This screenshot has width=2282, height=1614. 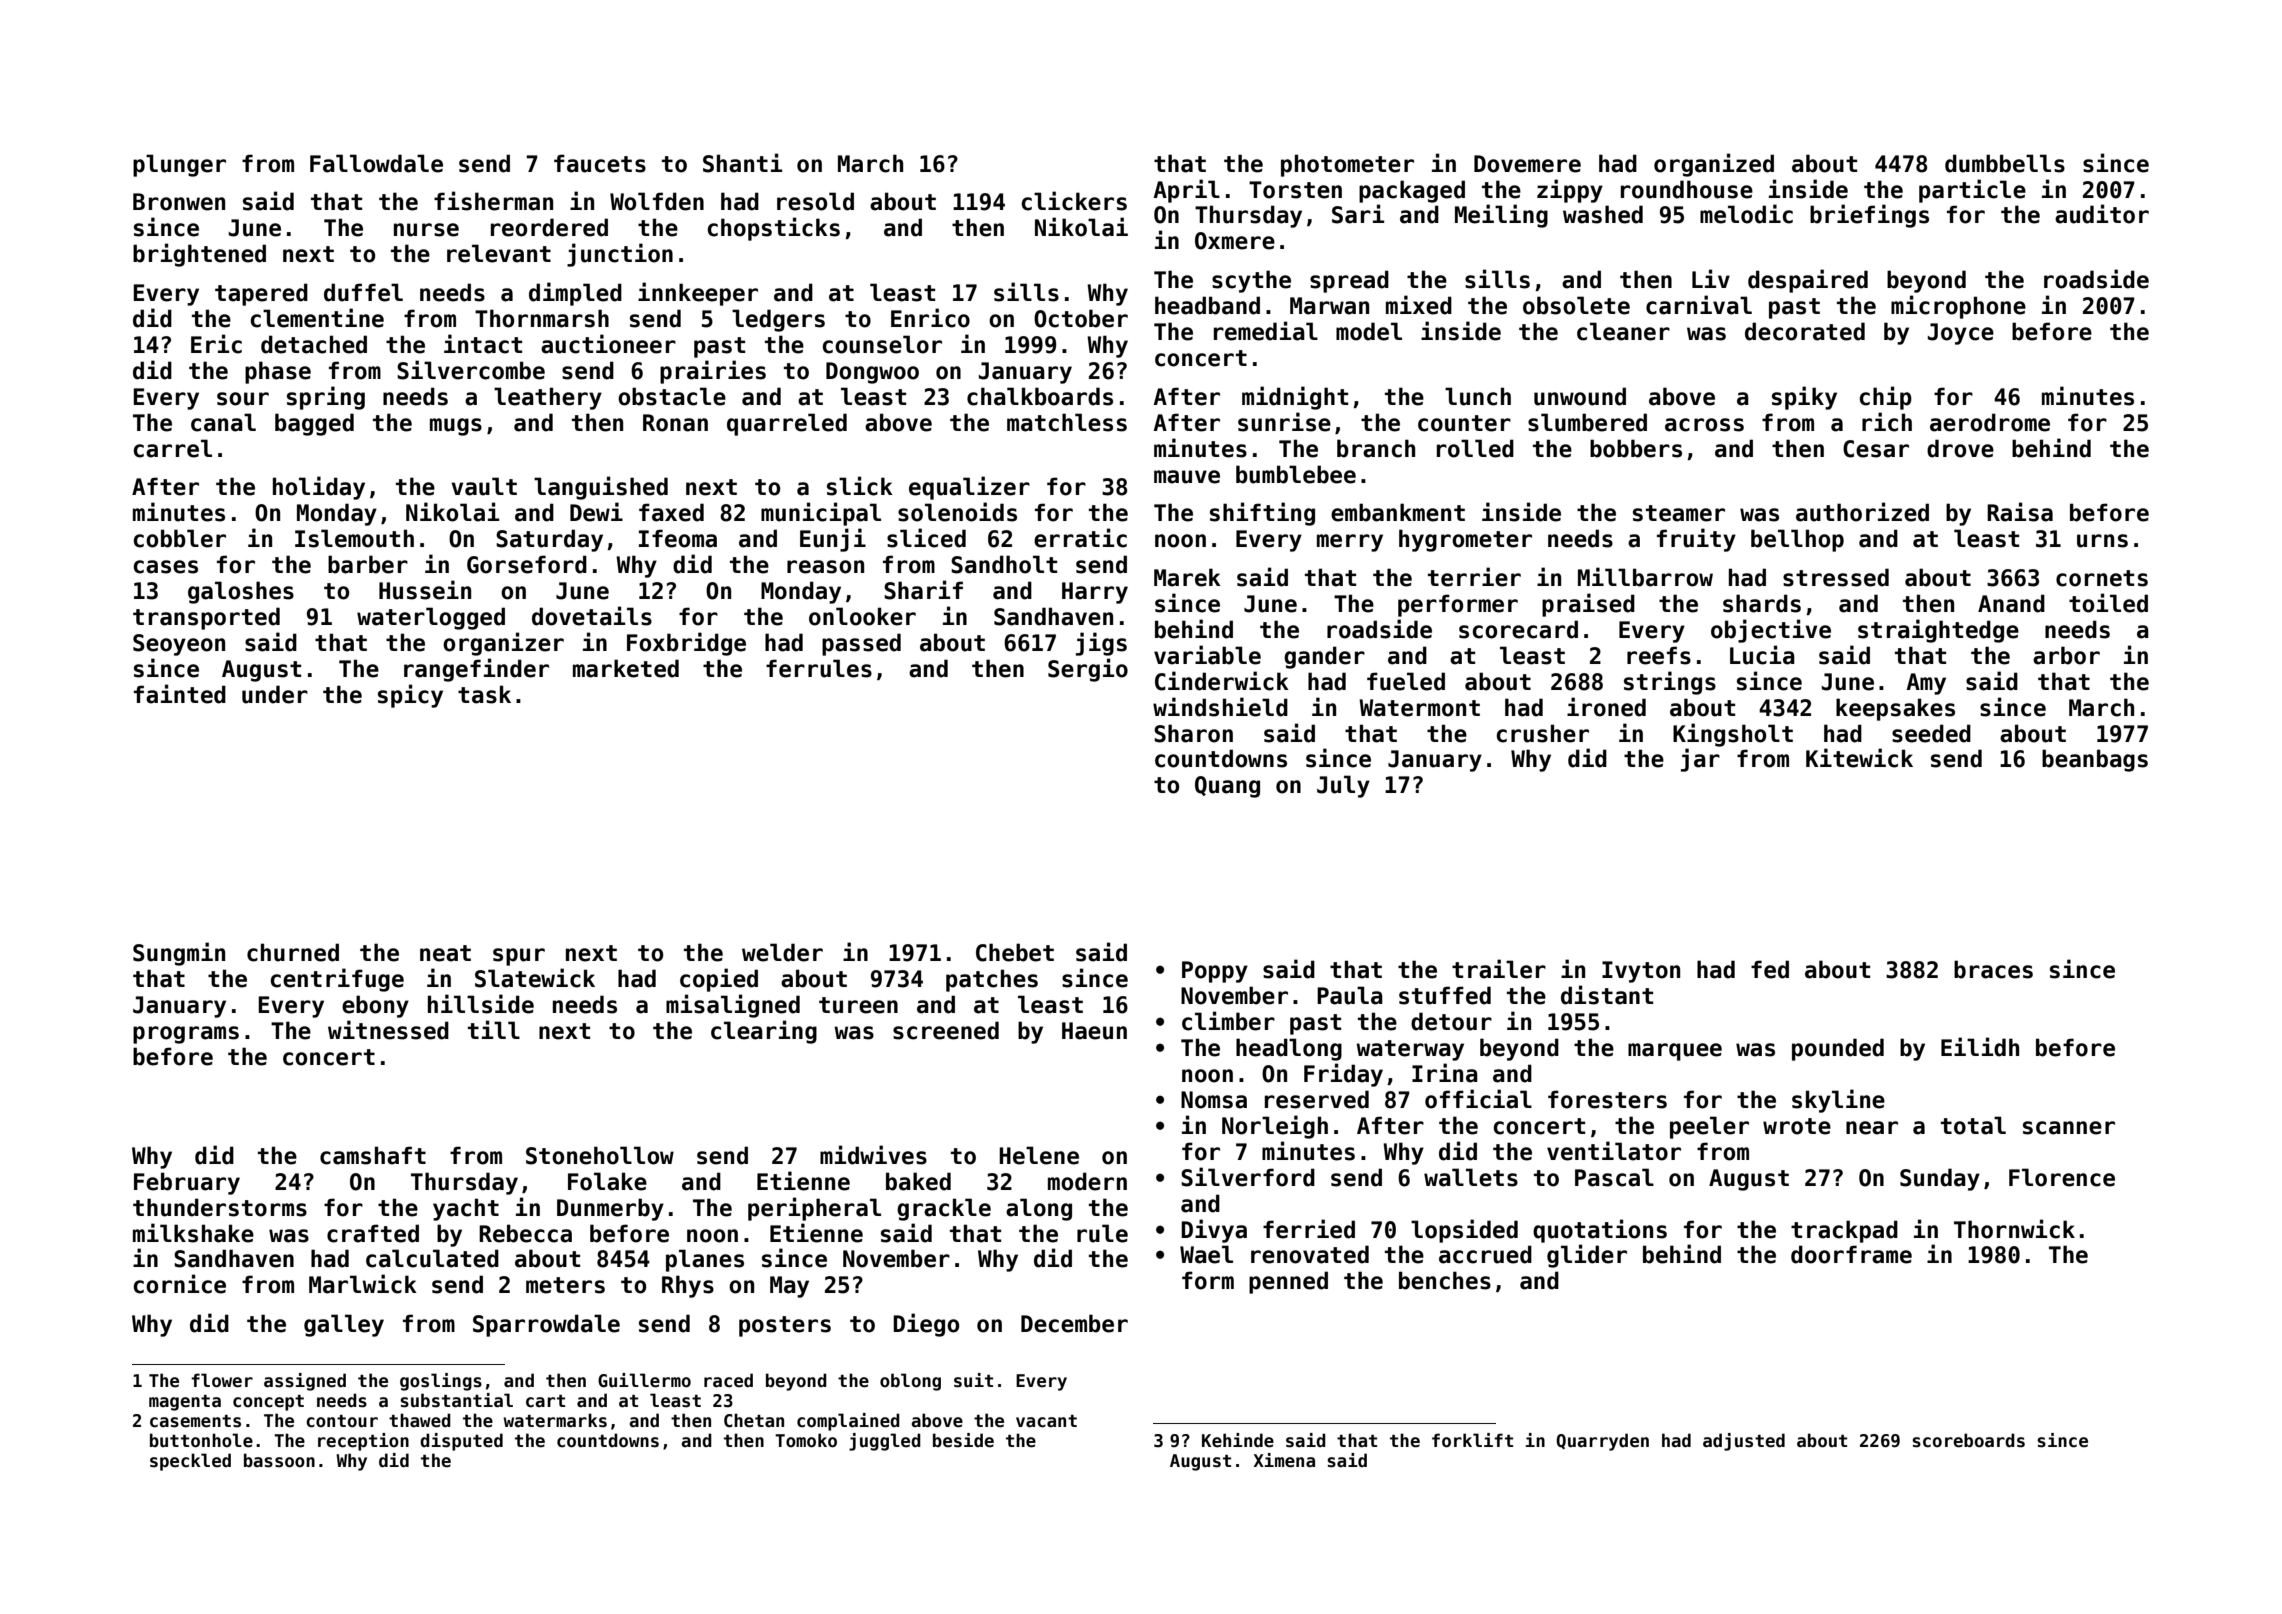 I want to click on aerodrome, so click(x=1990, y=422).
